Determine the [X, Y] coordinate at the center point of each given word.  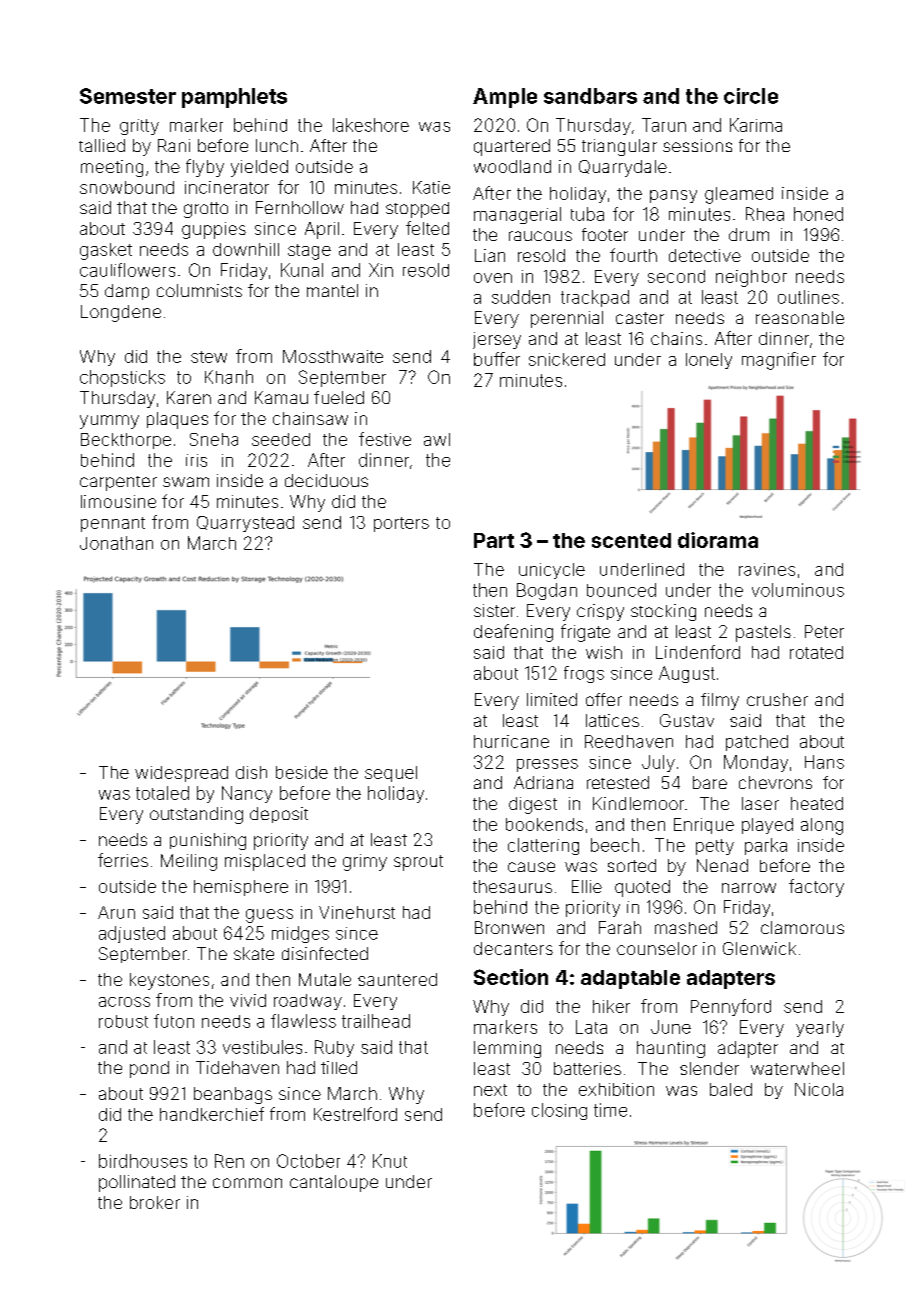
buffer [497, 359]
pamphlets [234, 98]
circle [751, 96]
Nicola [819, 1089]
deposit [279, 815]
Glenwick [759, 948]
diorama [718, 540]
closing [559, 1111]
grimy [365, 862]
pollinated [137, 1183]
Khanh [229, 377]
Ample [505, 98]
